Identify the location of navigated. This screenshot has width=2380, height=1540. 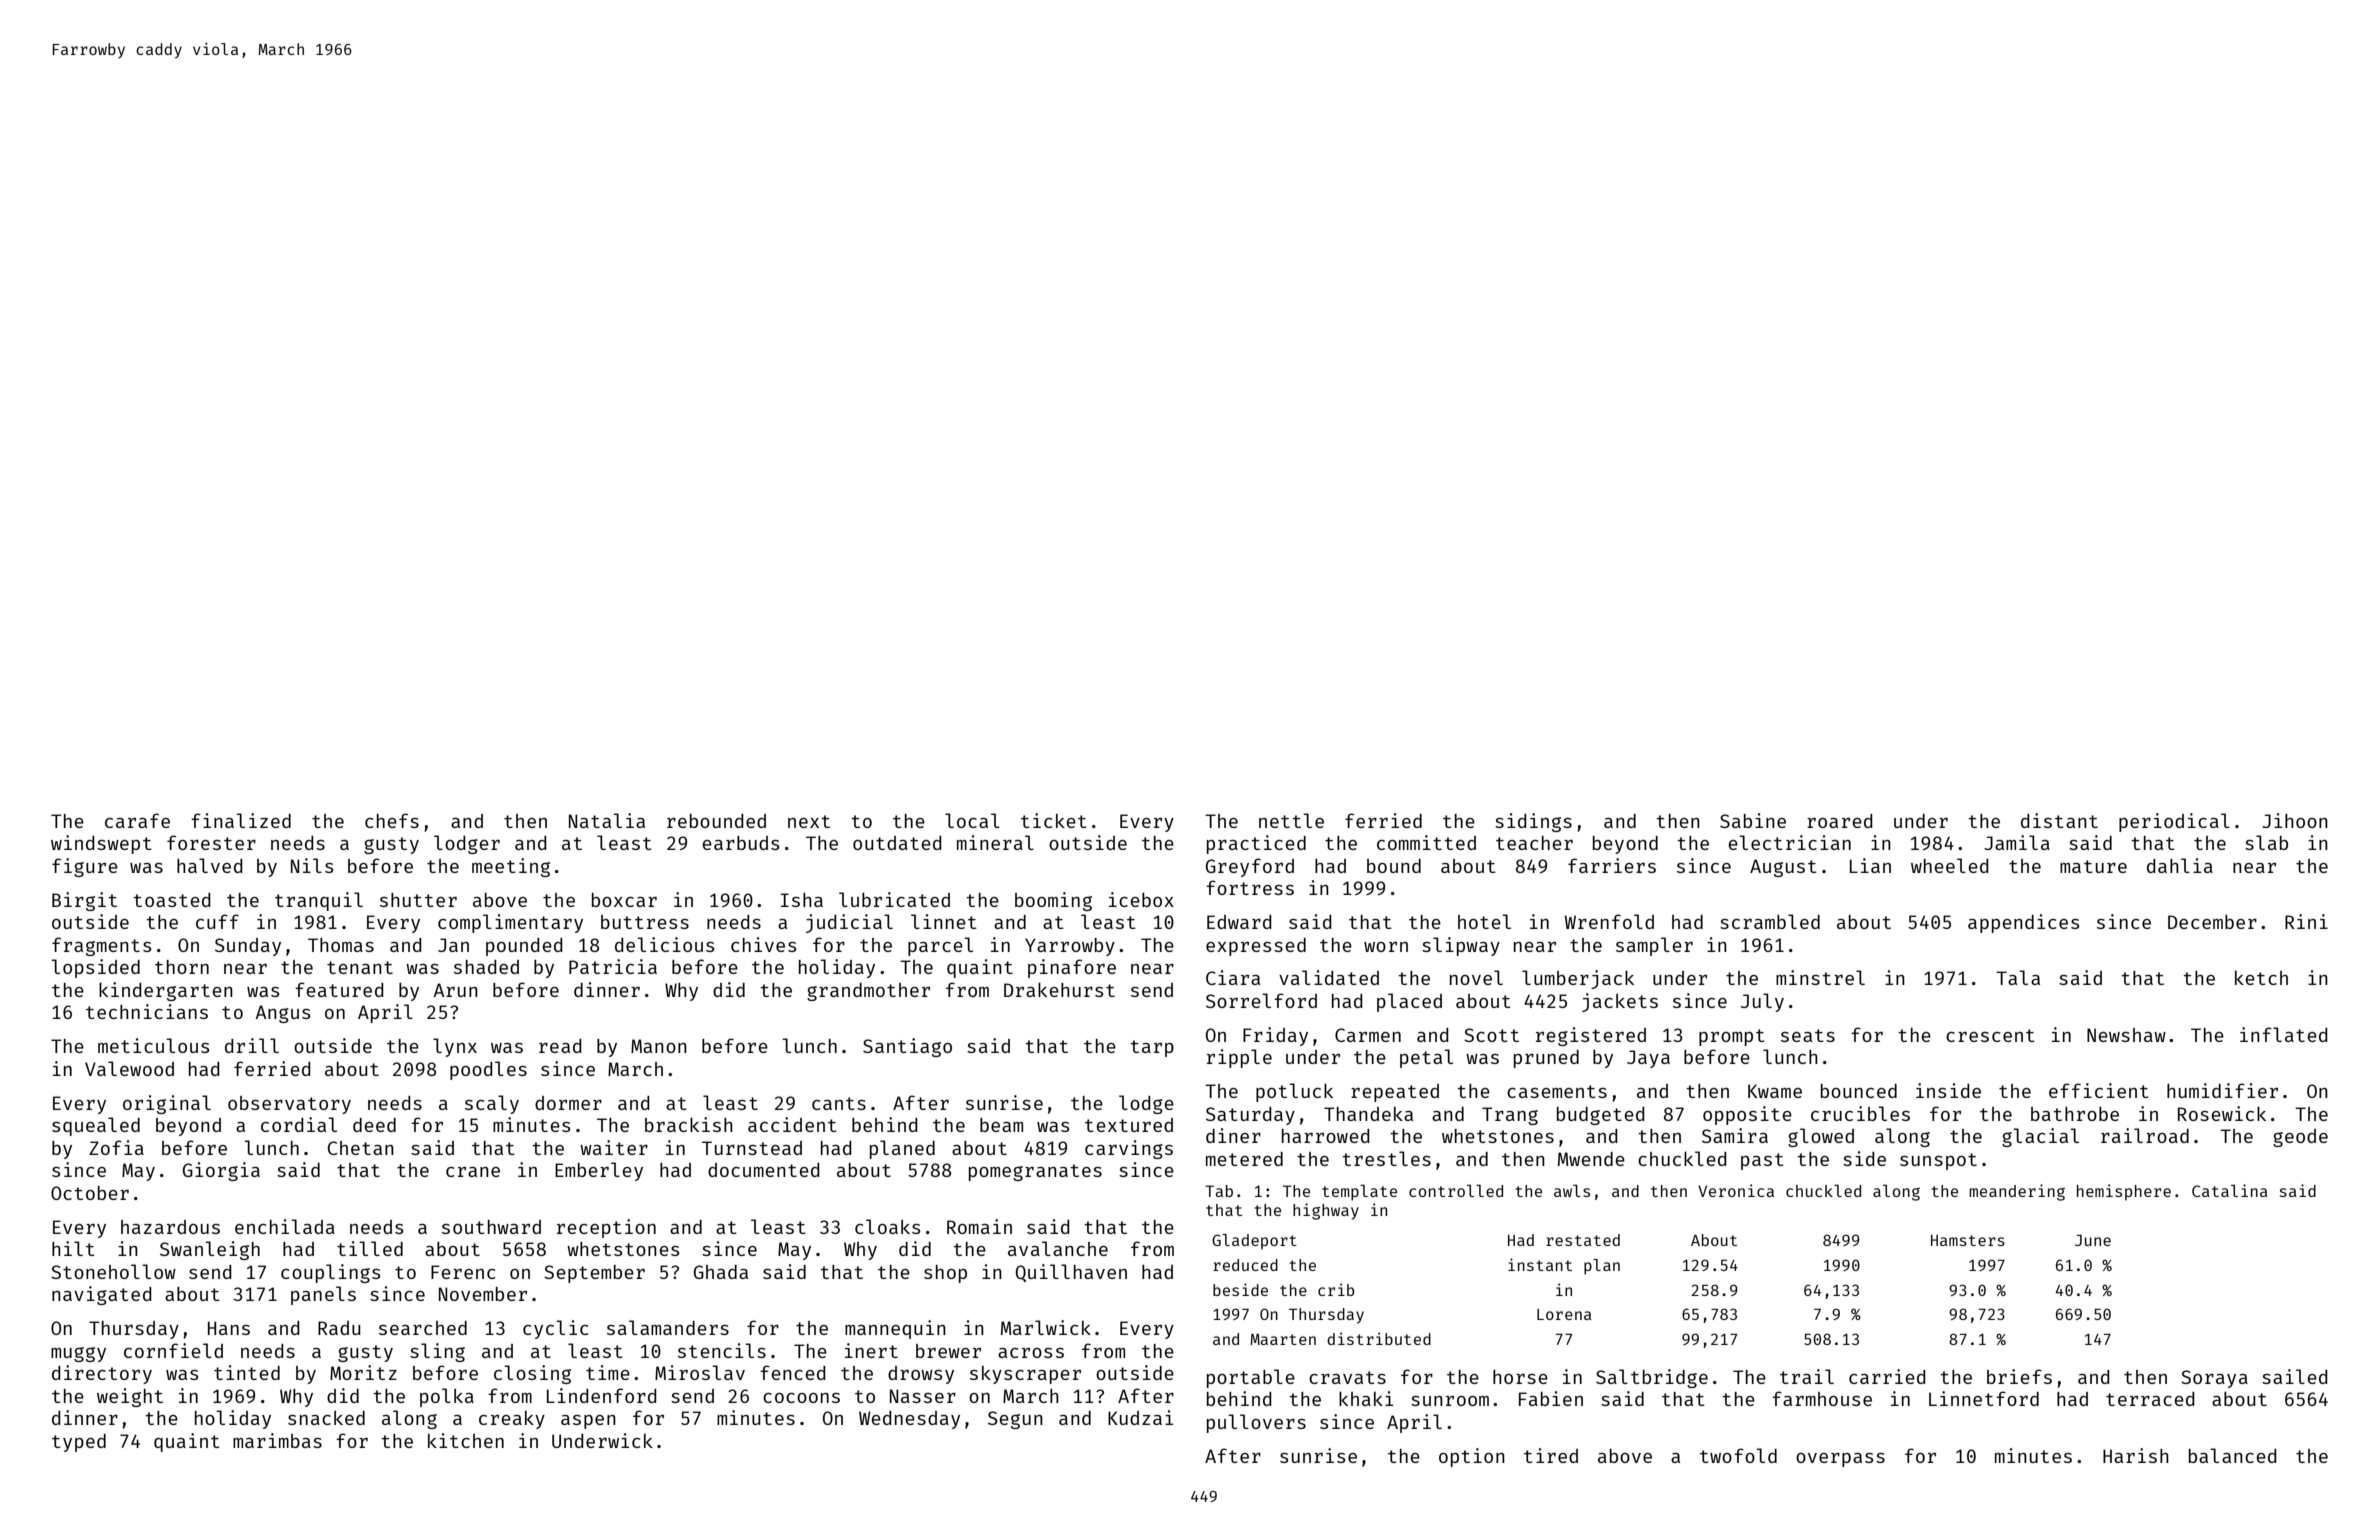
(102, 1295).
